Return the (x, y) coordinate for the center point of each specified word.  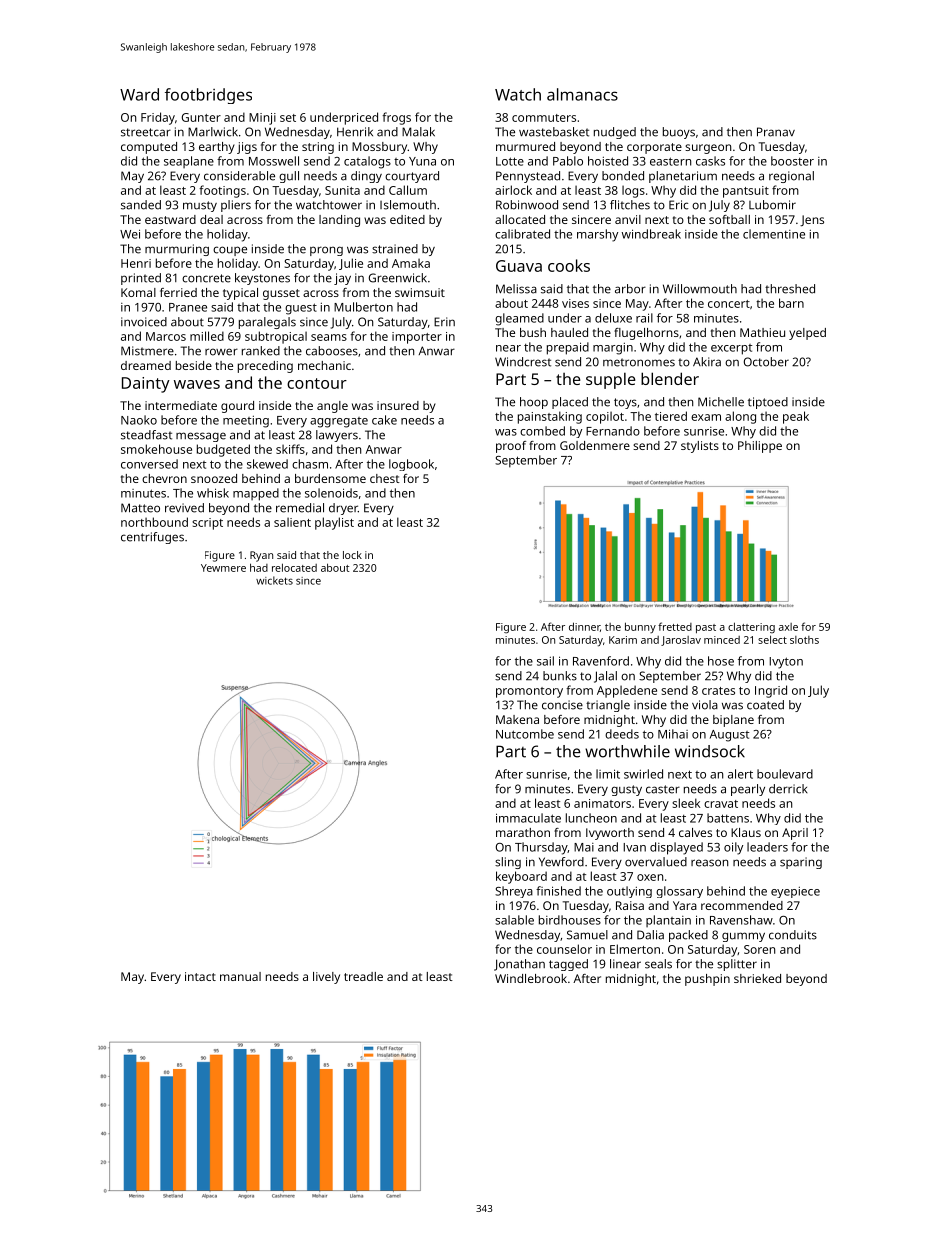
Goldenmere (595, 445)
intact (200, 976)
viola (705, 705)
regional (791, 177)
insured (398, 405)
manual (240, 976)
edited (407, 219)
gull (289, 177)
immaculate (528, 818)
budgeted (223, 450)
